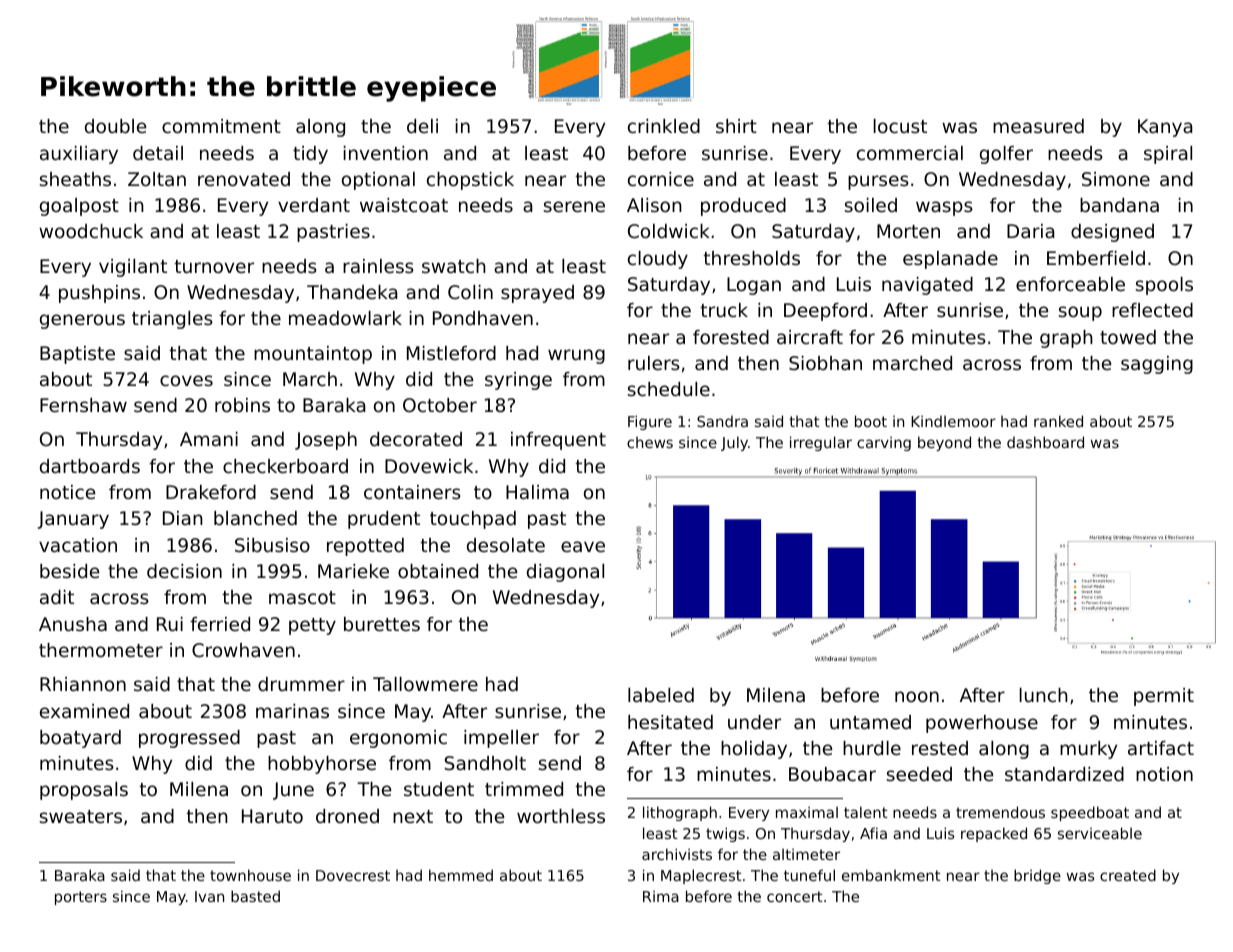  I want to click on ranked, so click(1058, 421).
